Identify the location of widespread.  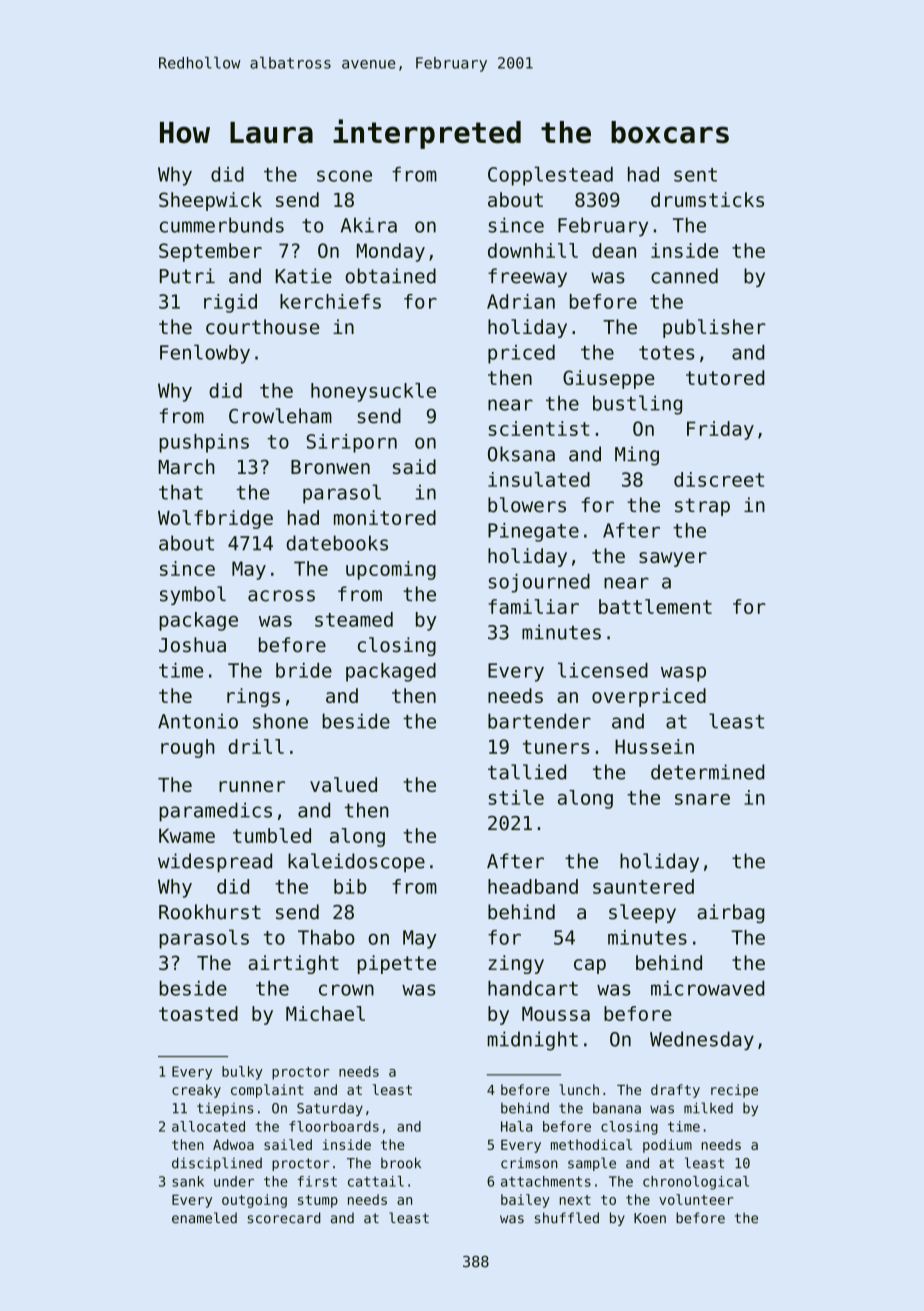
(215, 862).
